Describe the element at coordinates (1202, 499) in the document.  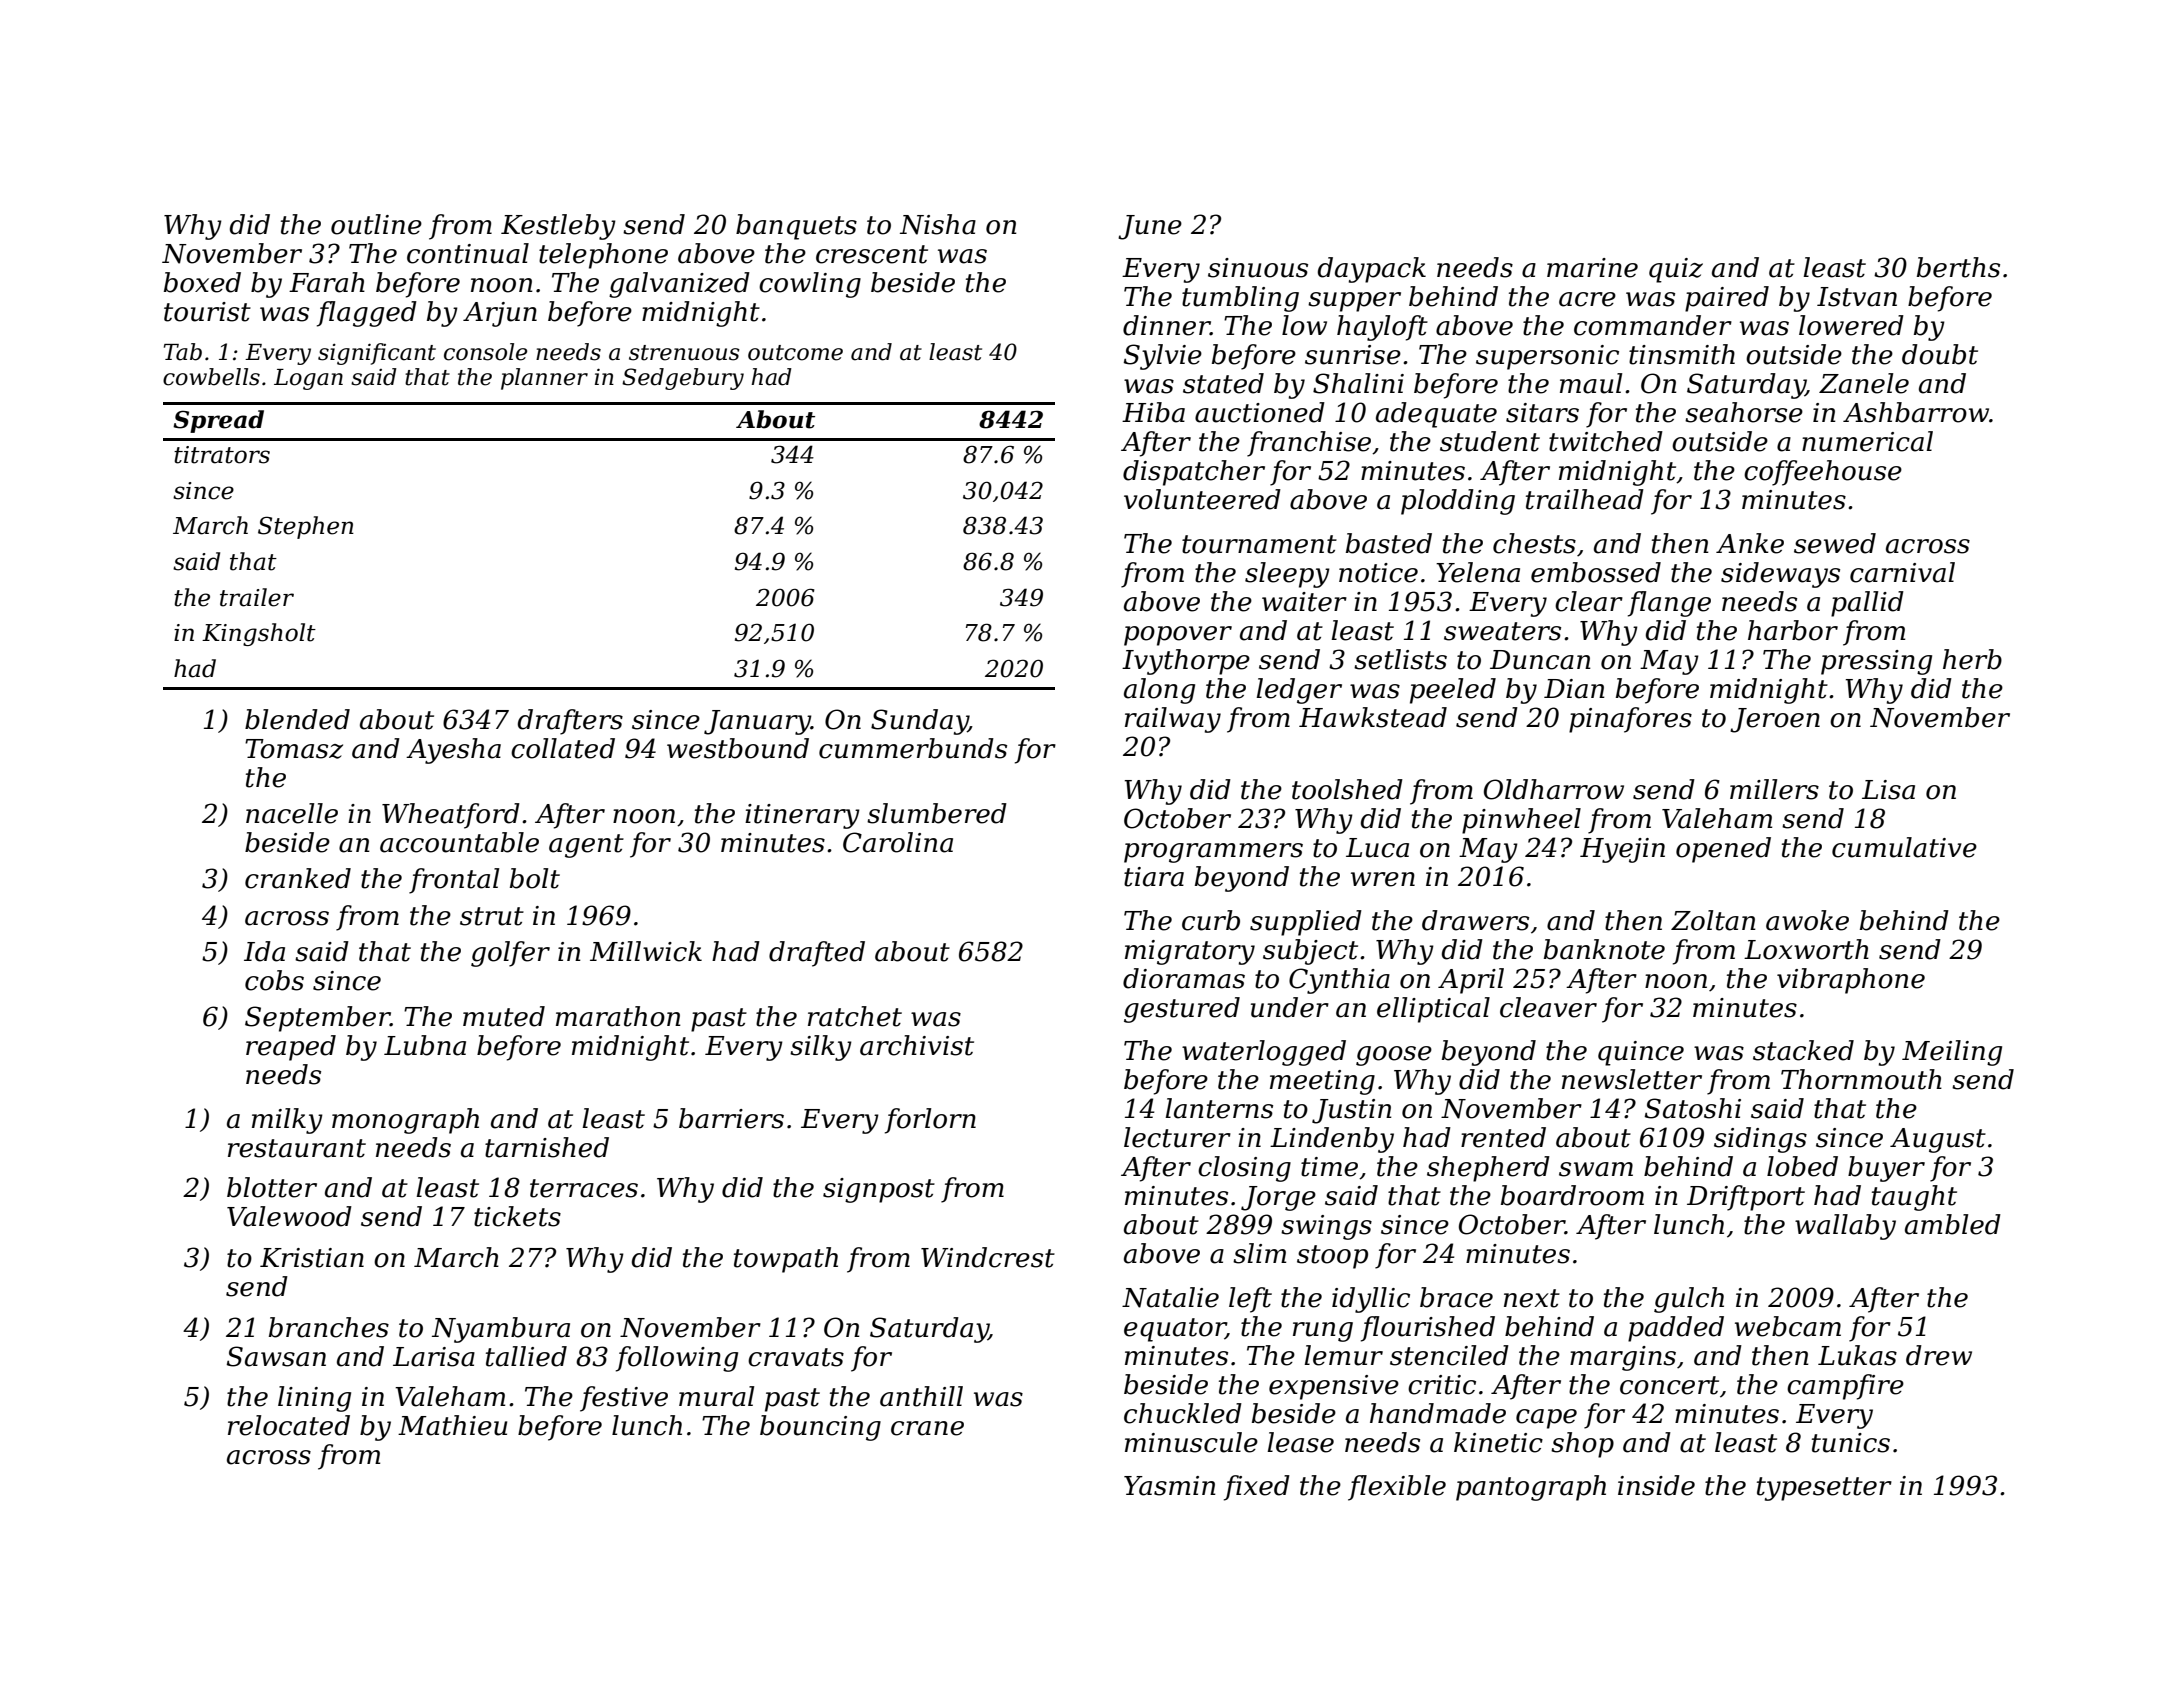
I see `volunteered` at that location.
